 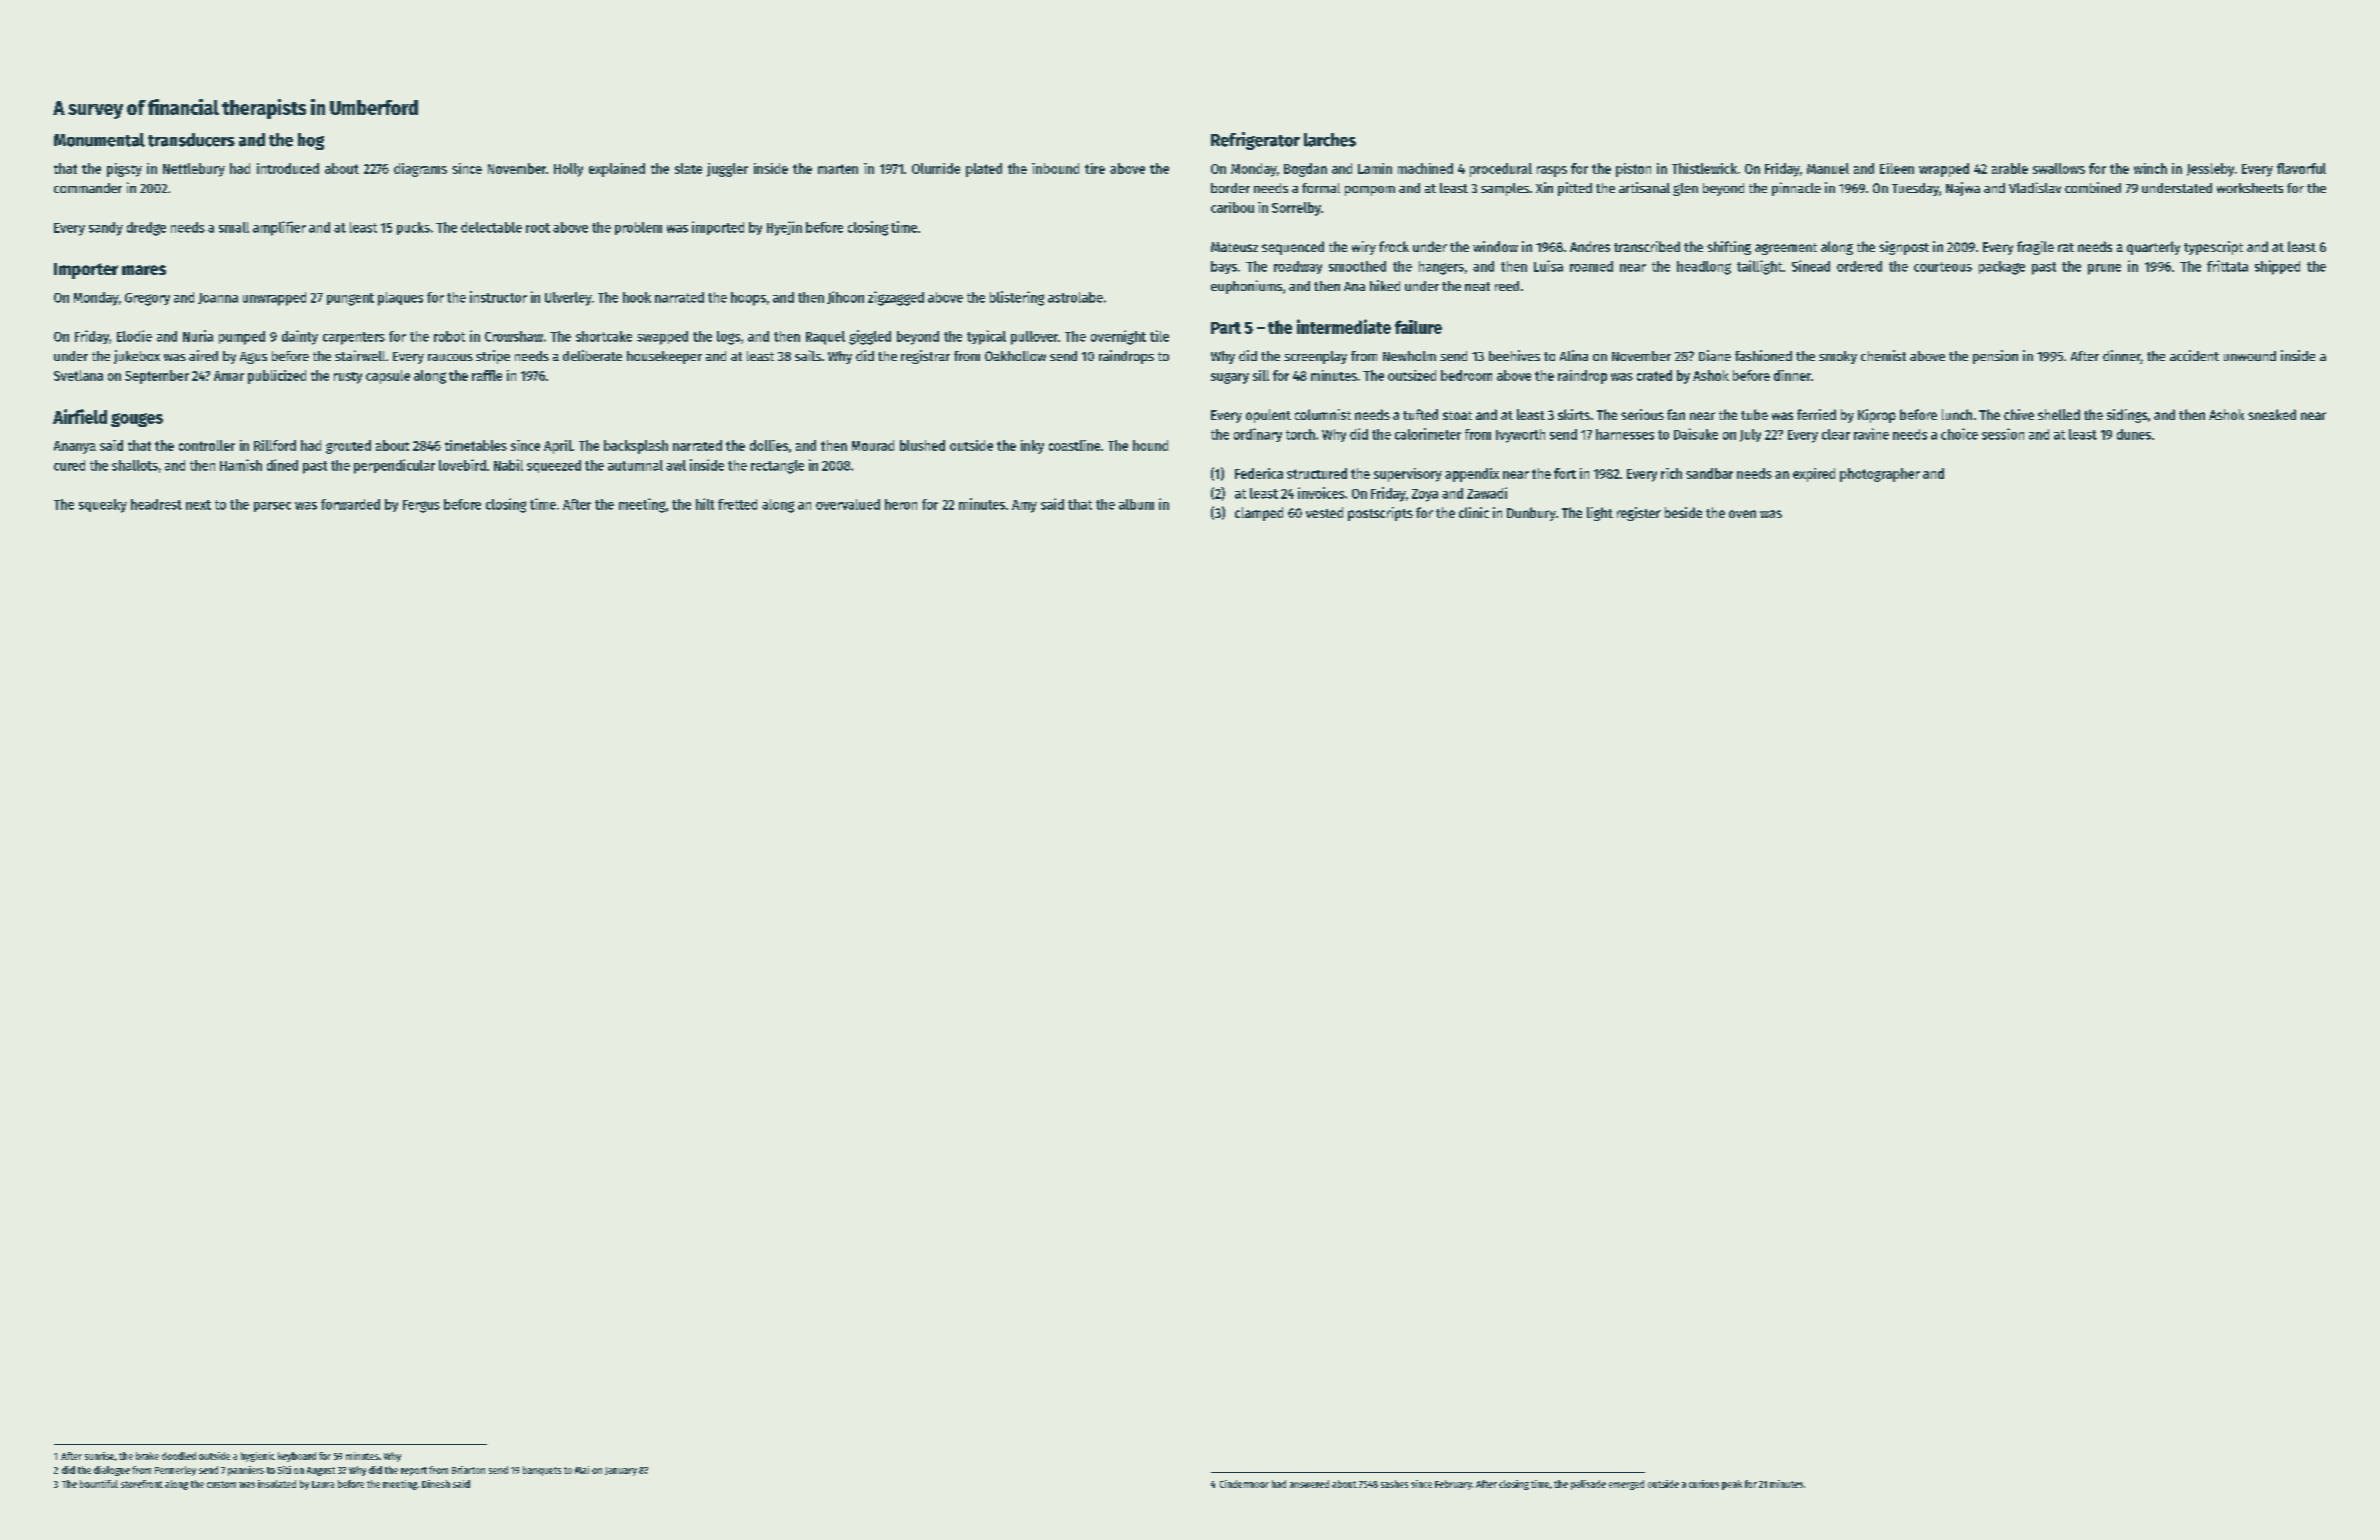 What do you see at coordinates (272, 507) in the screenshot?
I see `parsec` at bounding box center [272, 507].
